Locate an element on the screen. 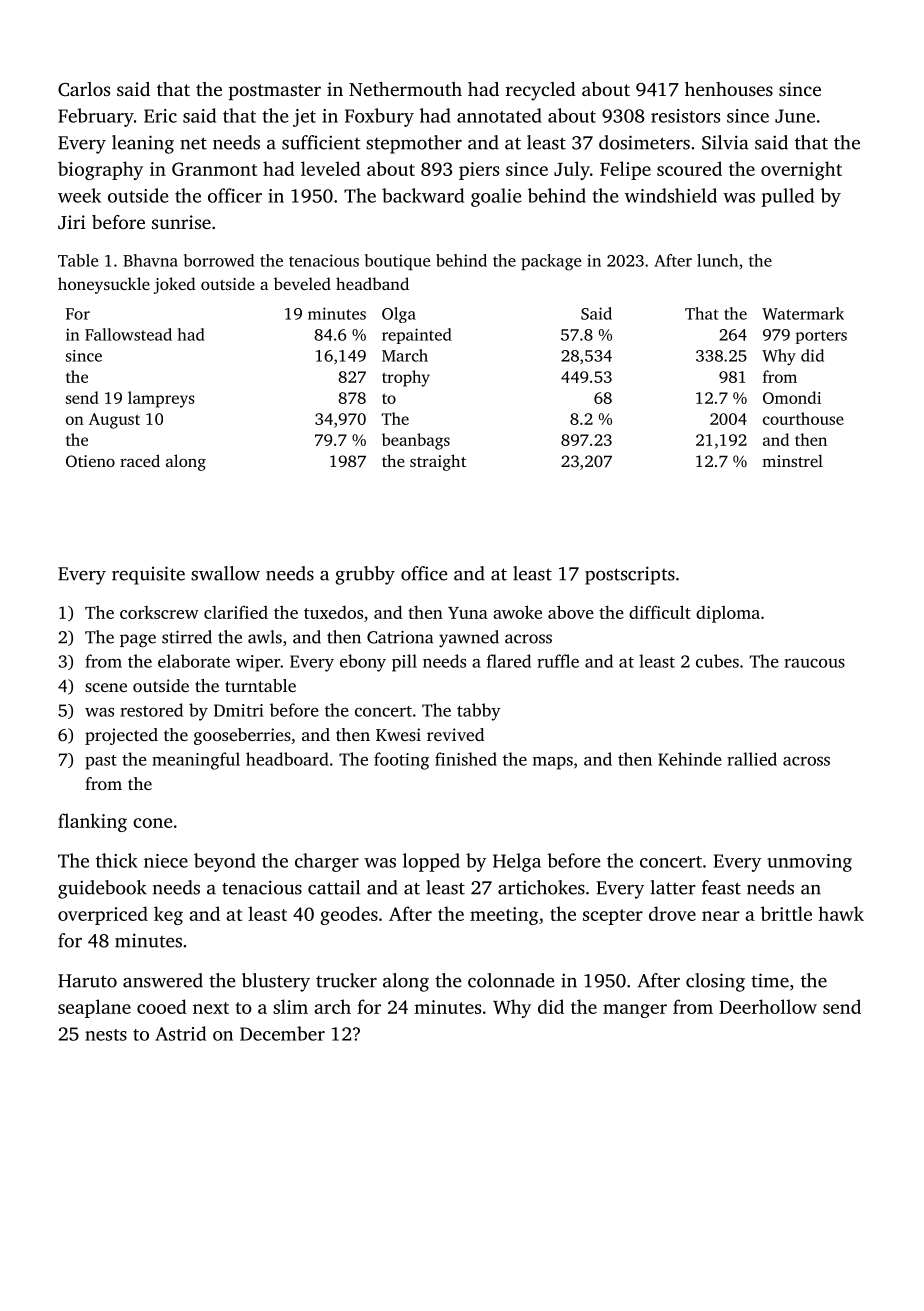 Image resolution: width=924 pixels, height=1311 pixels. repainted is located at coordinates (417, 336).
